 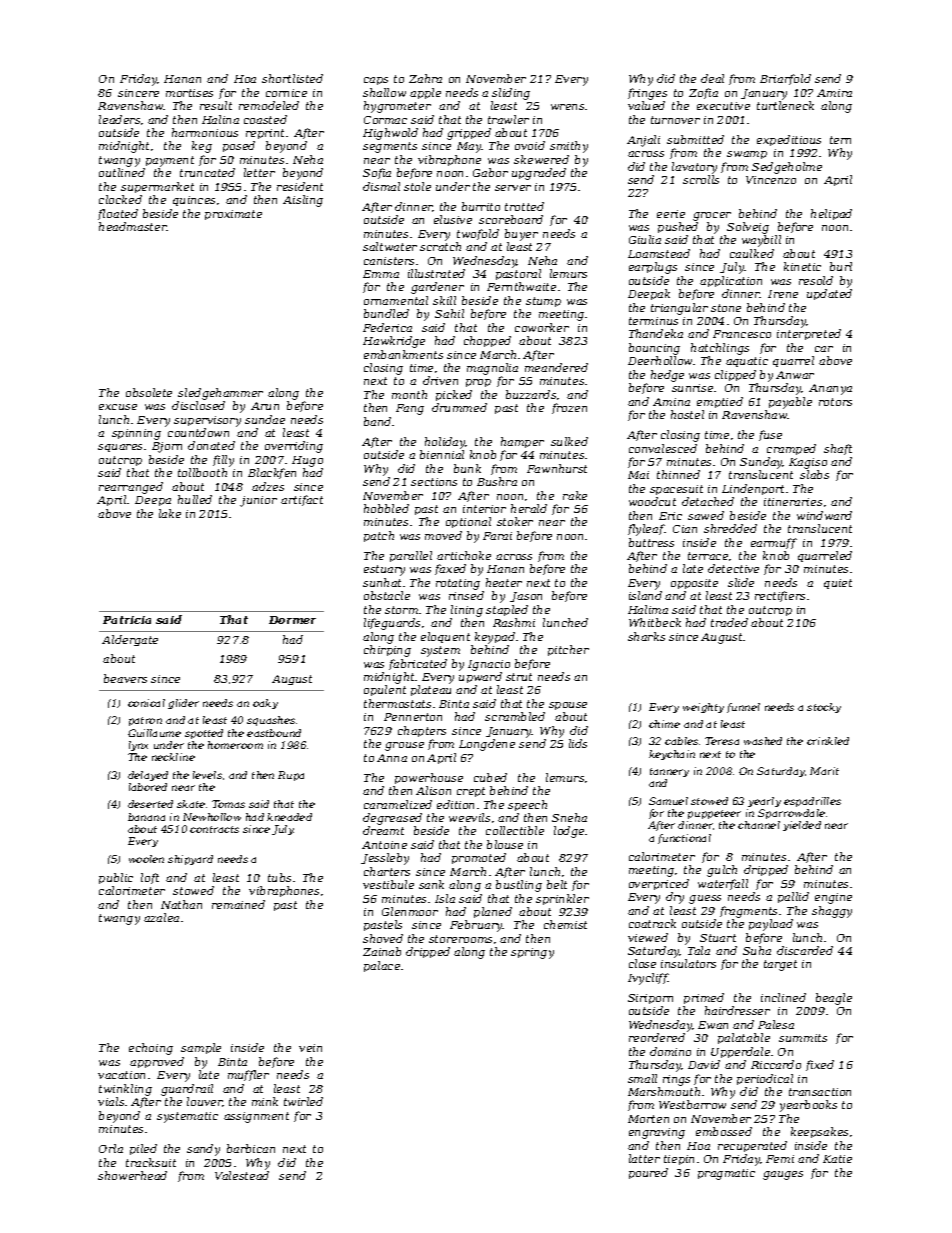 What do you see at coordinates (145, 721) in the screenshot?
I see `patron` at bounding box center [145, 721].
